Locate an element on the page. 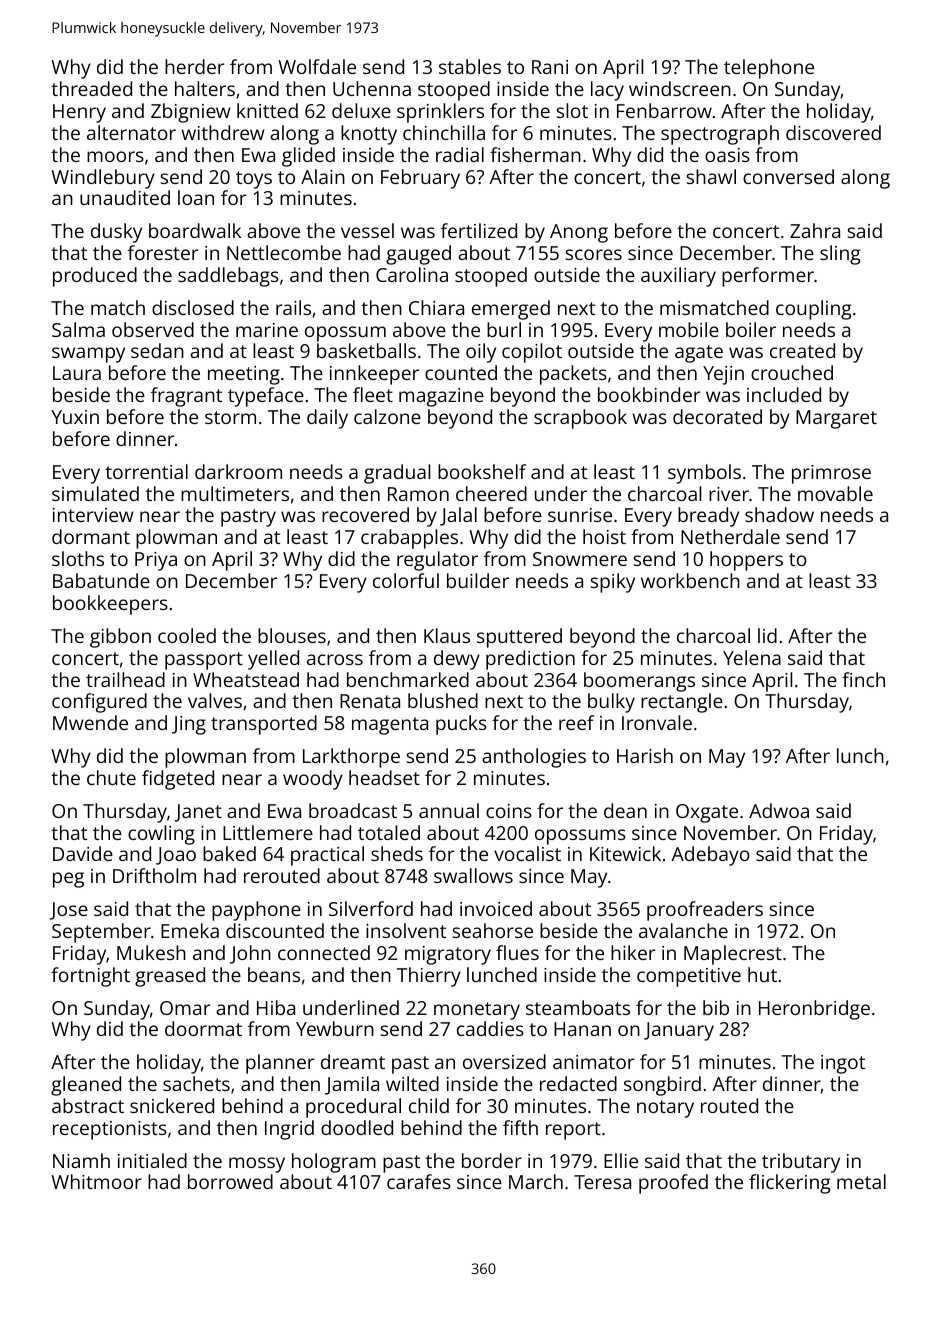 This page has height=1338, width=942. Salma is located at coordinates (78, 329).
